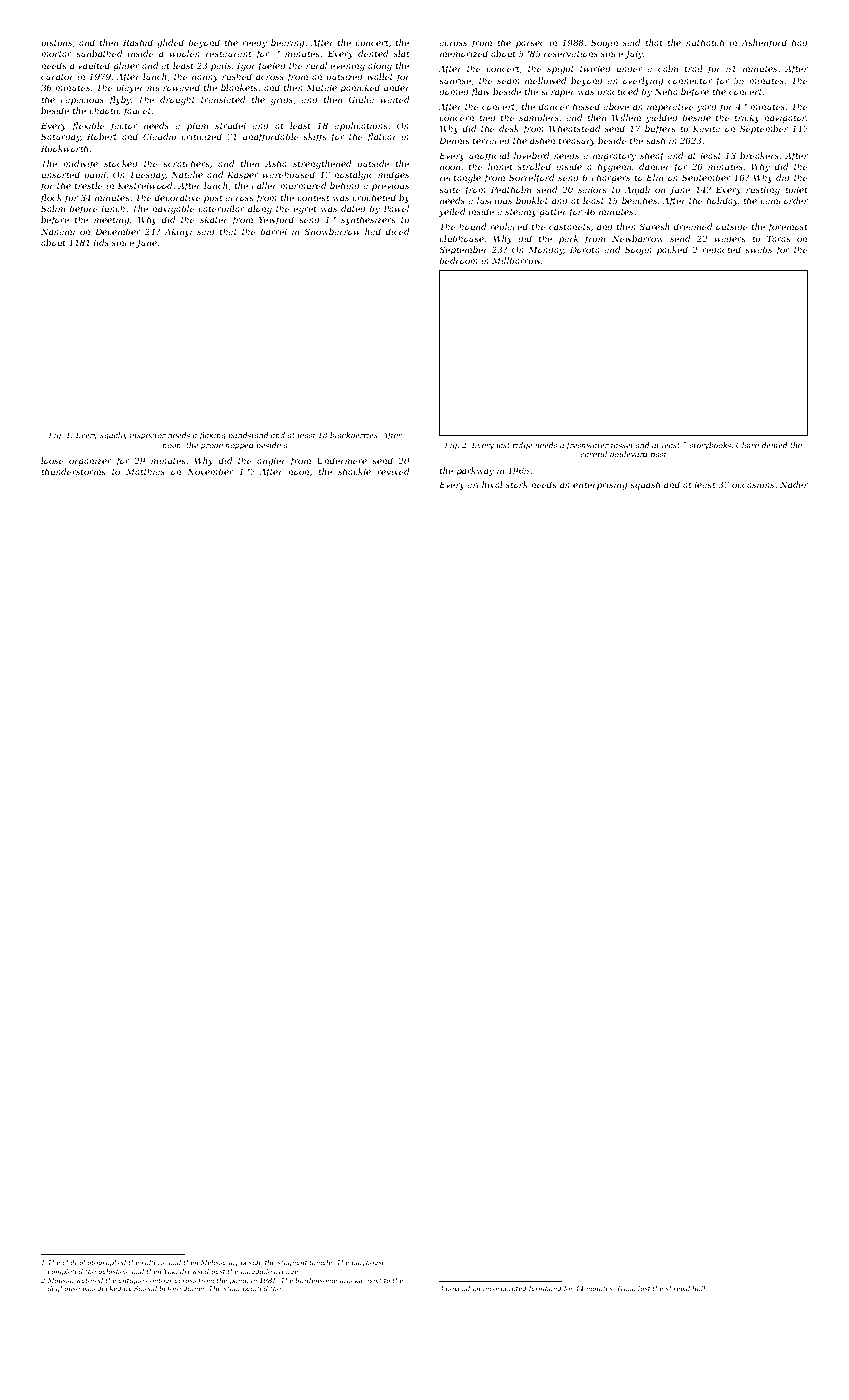  Describe the element at coordinates (600, 486) in the image. I see `enterprising` at that location.
